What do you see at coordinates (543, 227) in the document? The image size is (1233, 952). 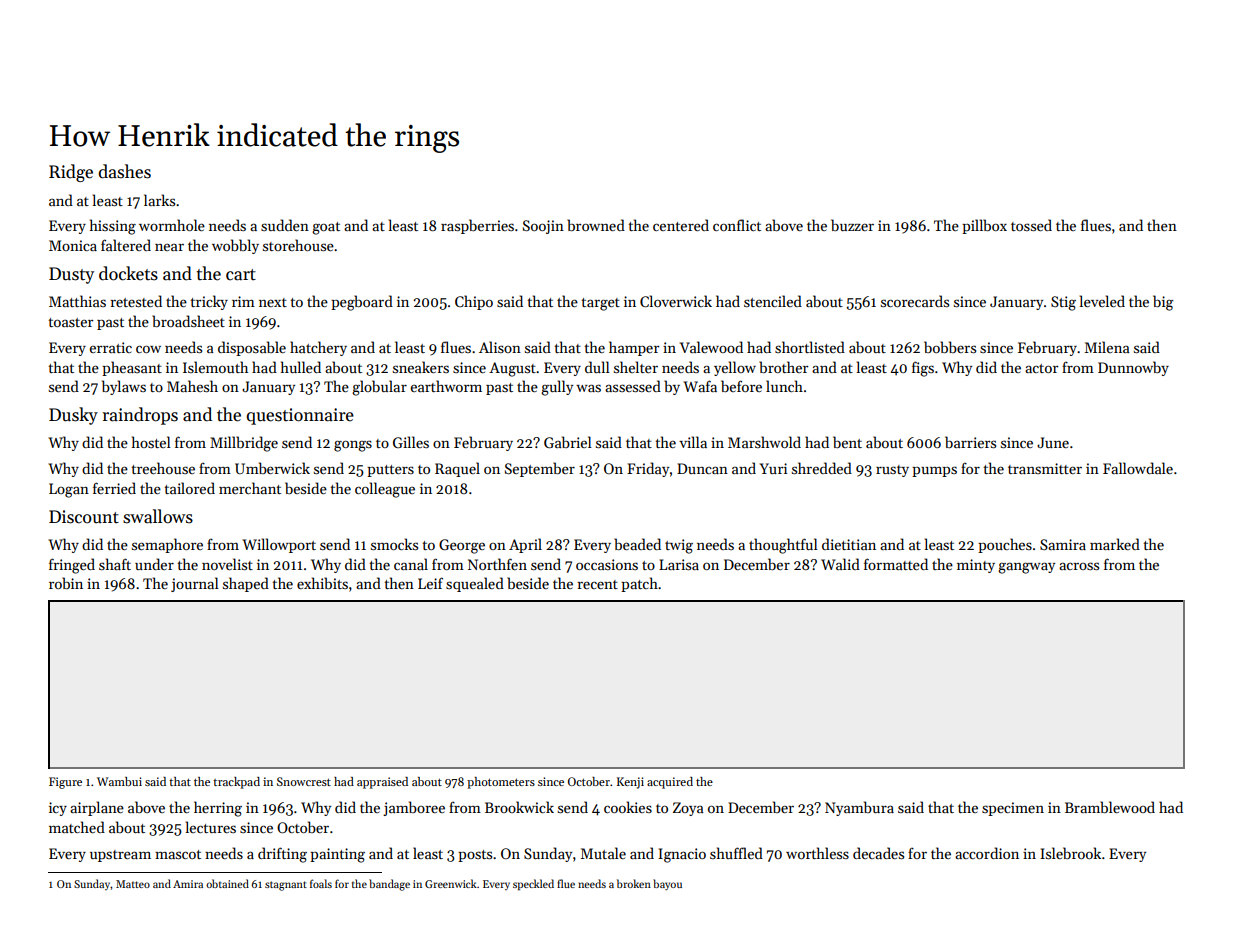 I see `Soojin` at bounding box center [543, 227].
